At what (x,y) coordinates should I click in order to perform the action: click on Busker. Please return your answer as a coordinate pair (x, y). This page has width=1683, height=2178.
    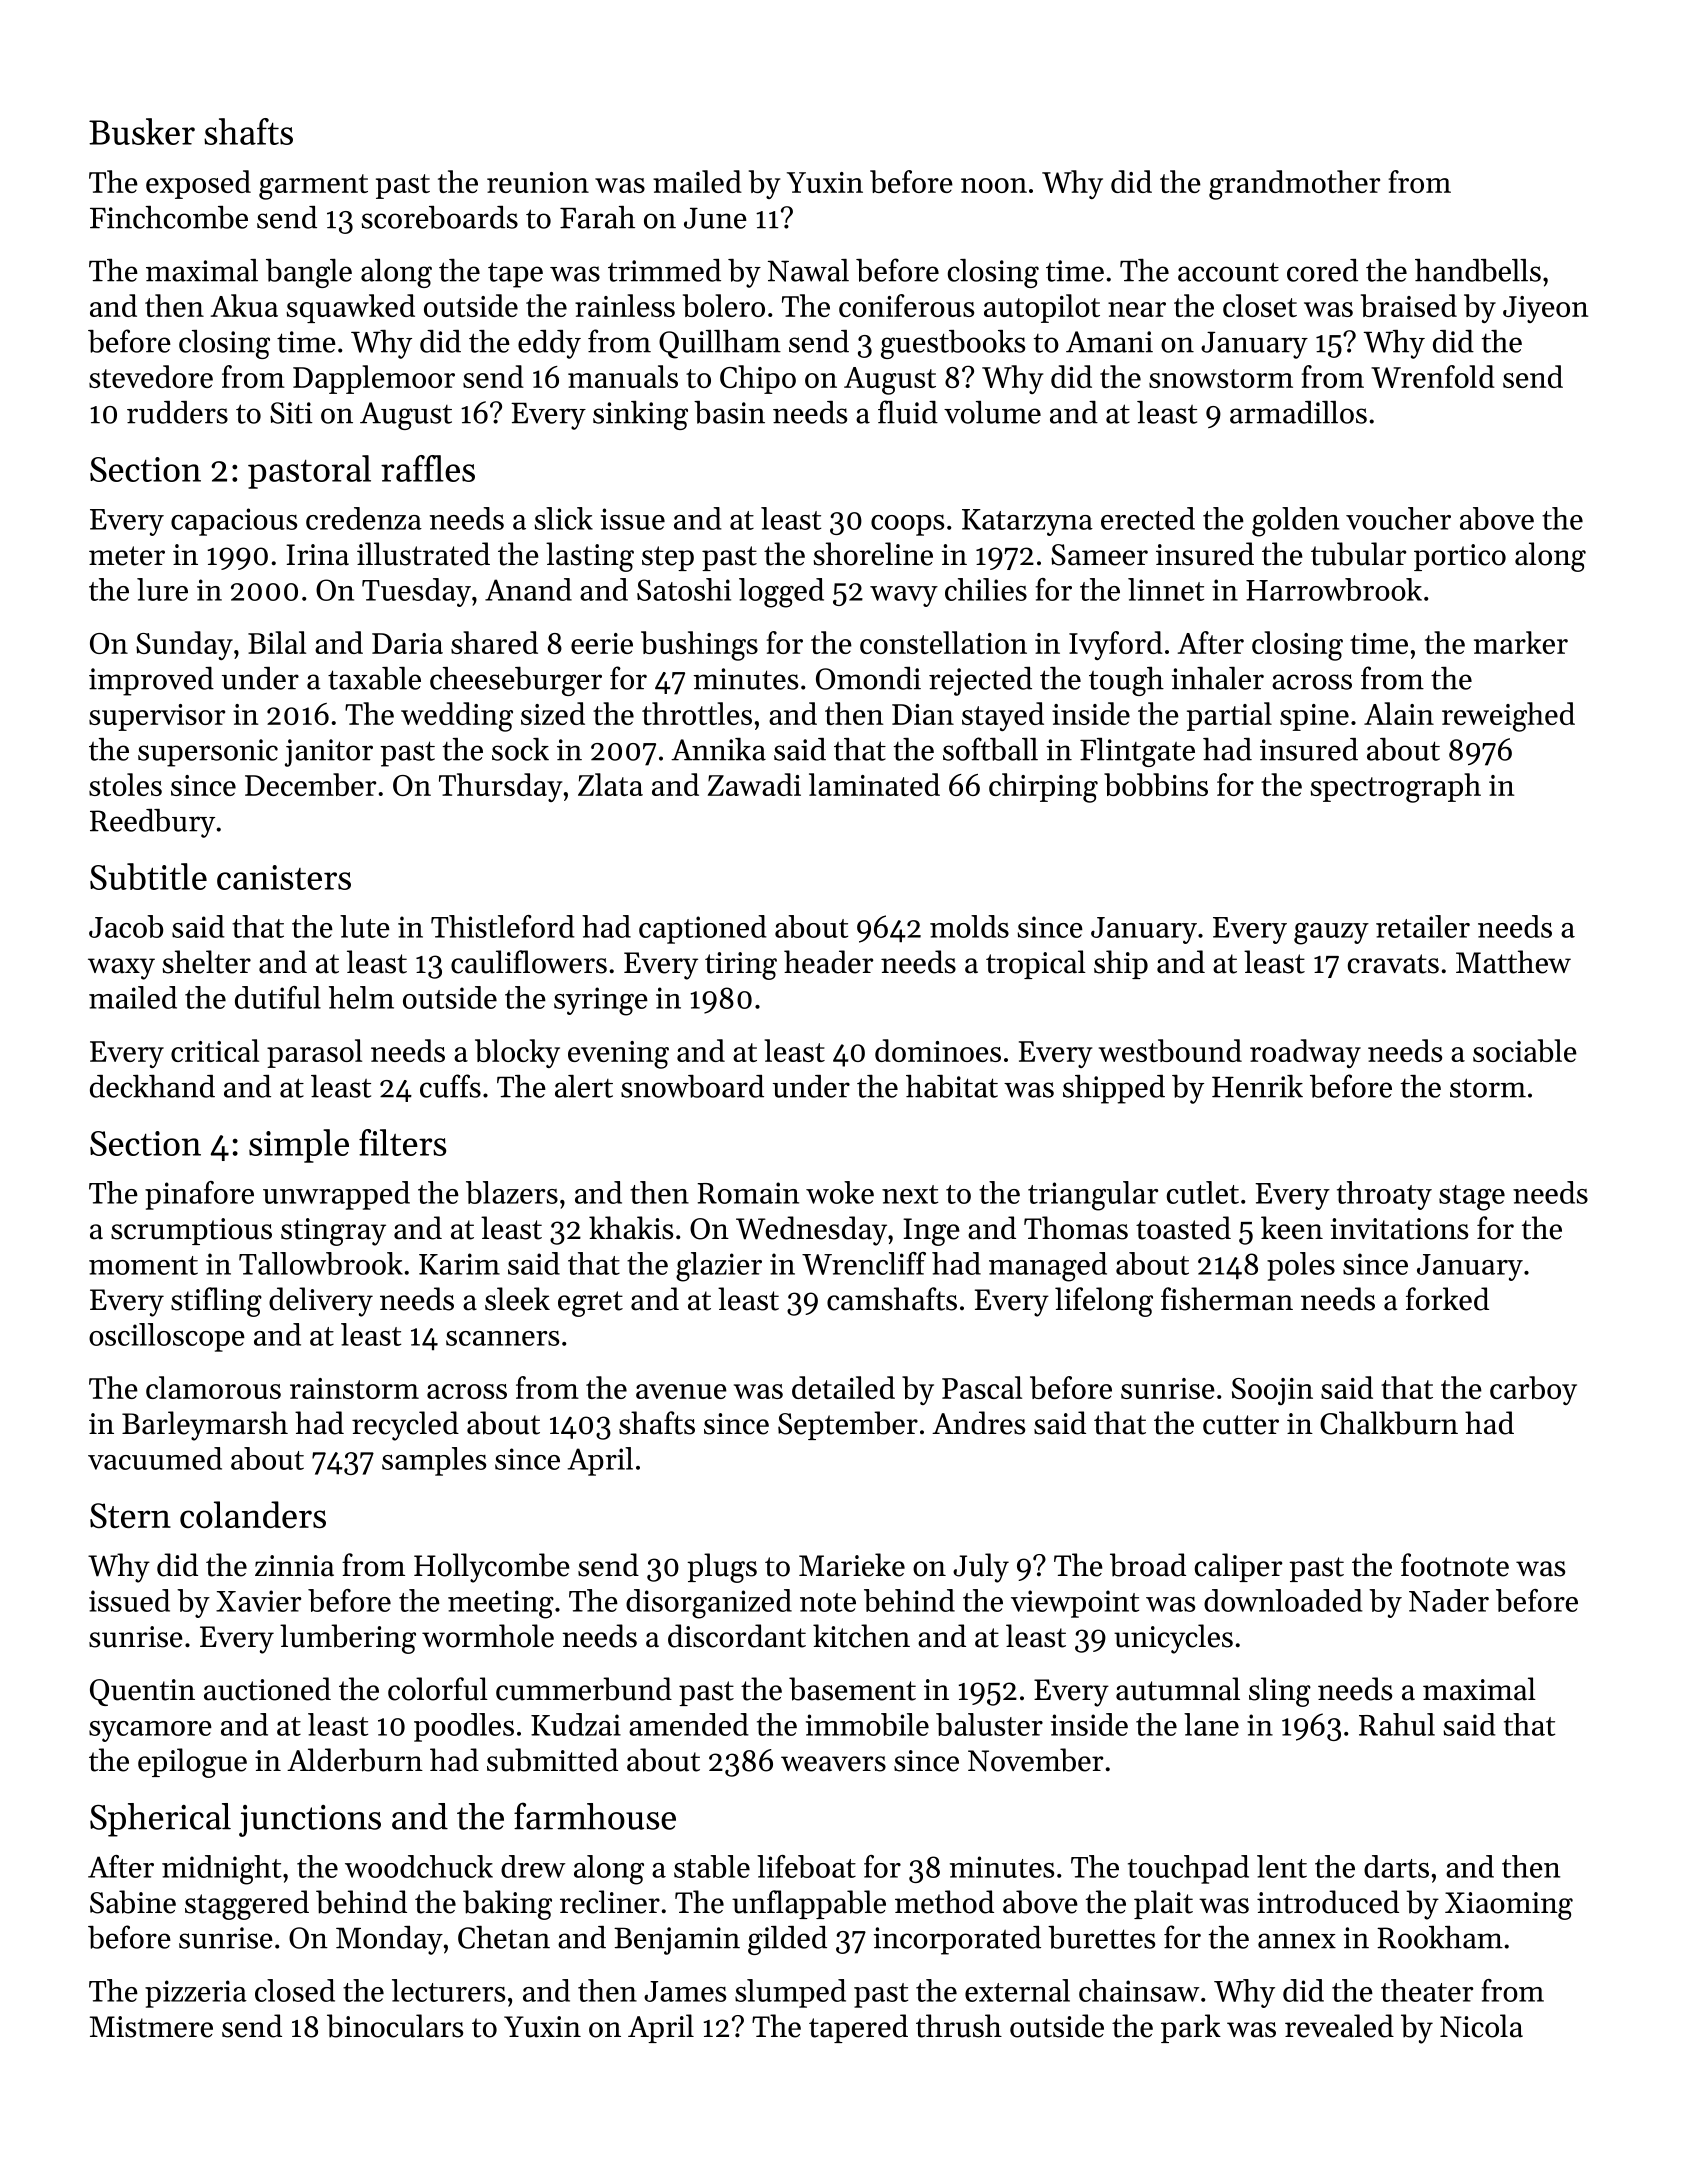
    Looking at the image, I should click on (142, 131).
